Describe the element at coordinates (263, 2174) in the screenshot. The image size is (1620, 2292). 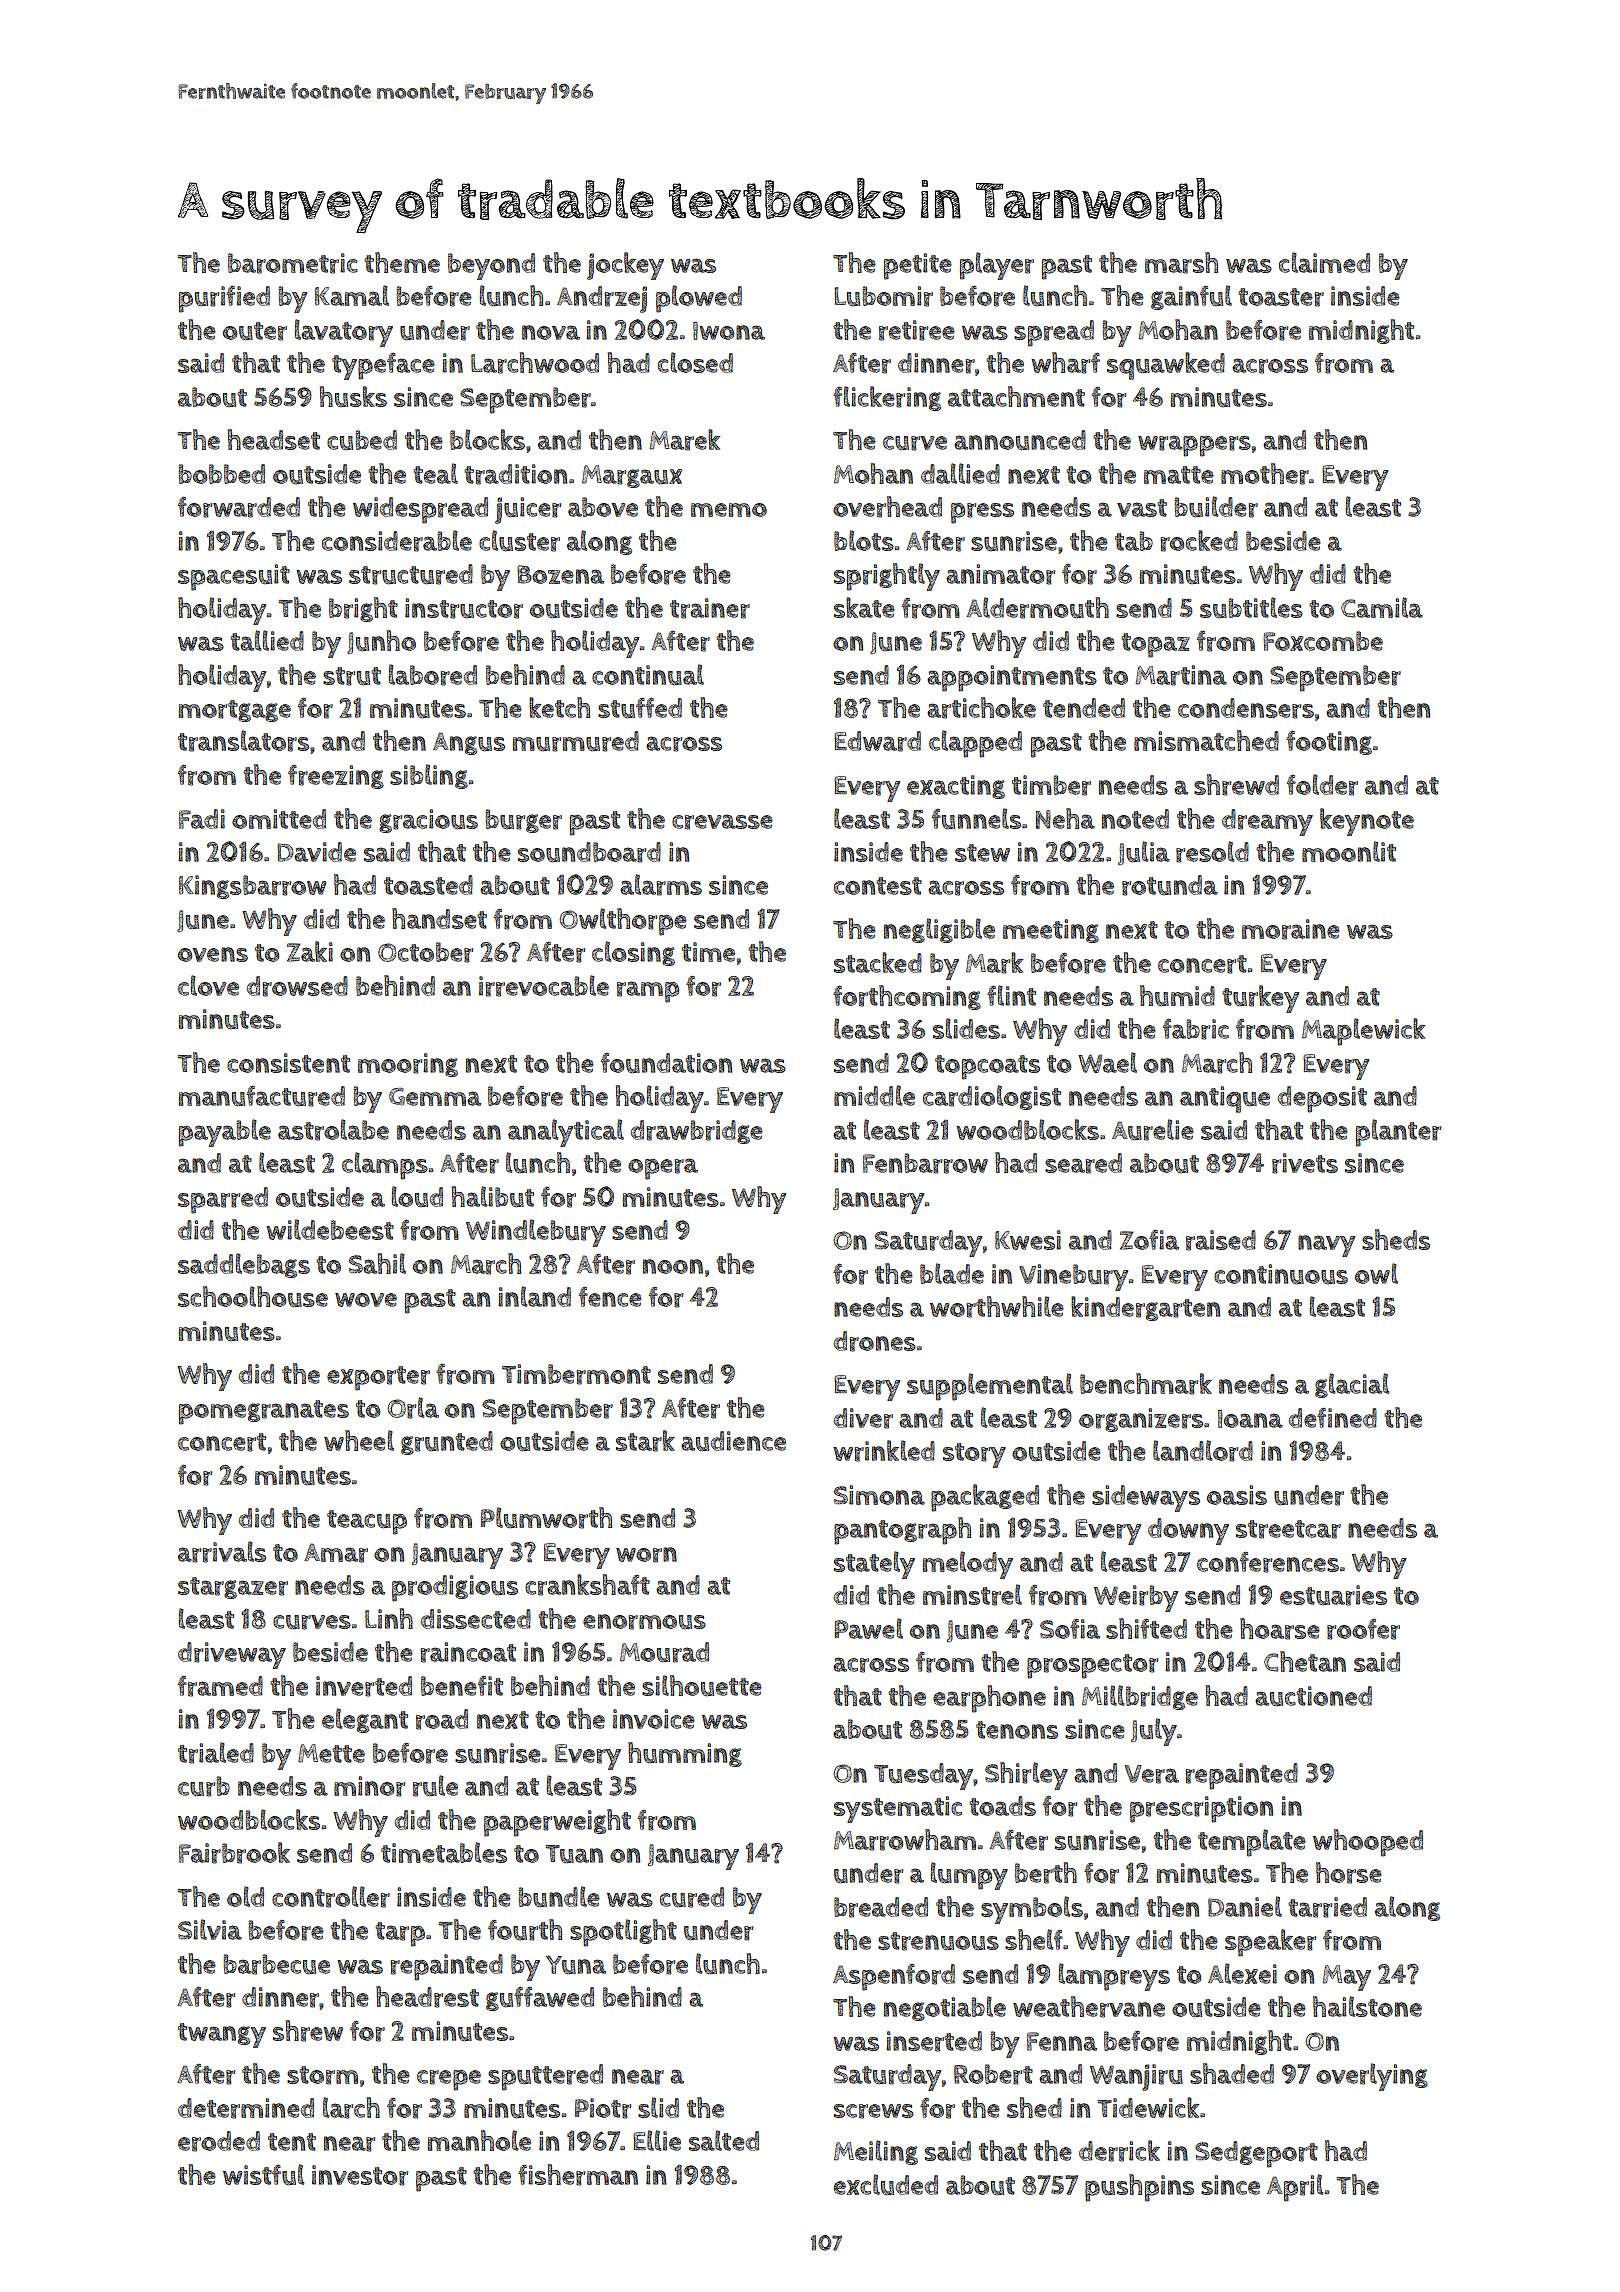
I see `wistful` at that location.
